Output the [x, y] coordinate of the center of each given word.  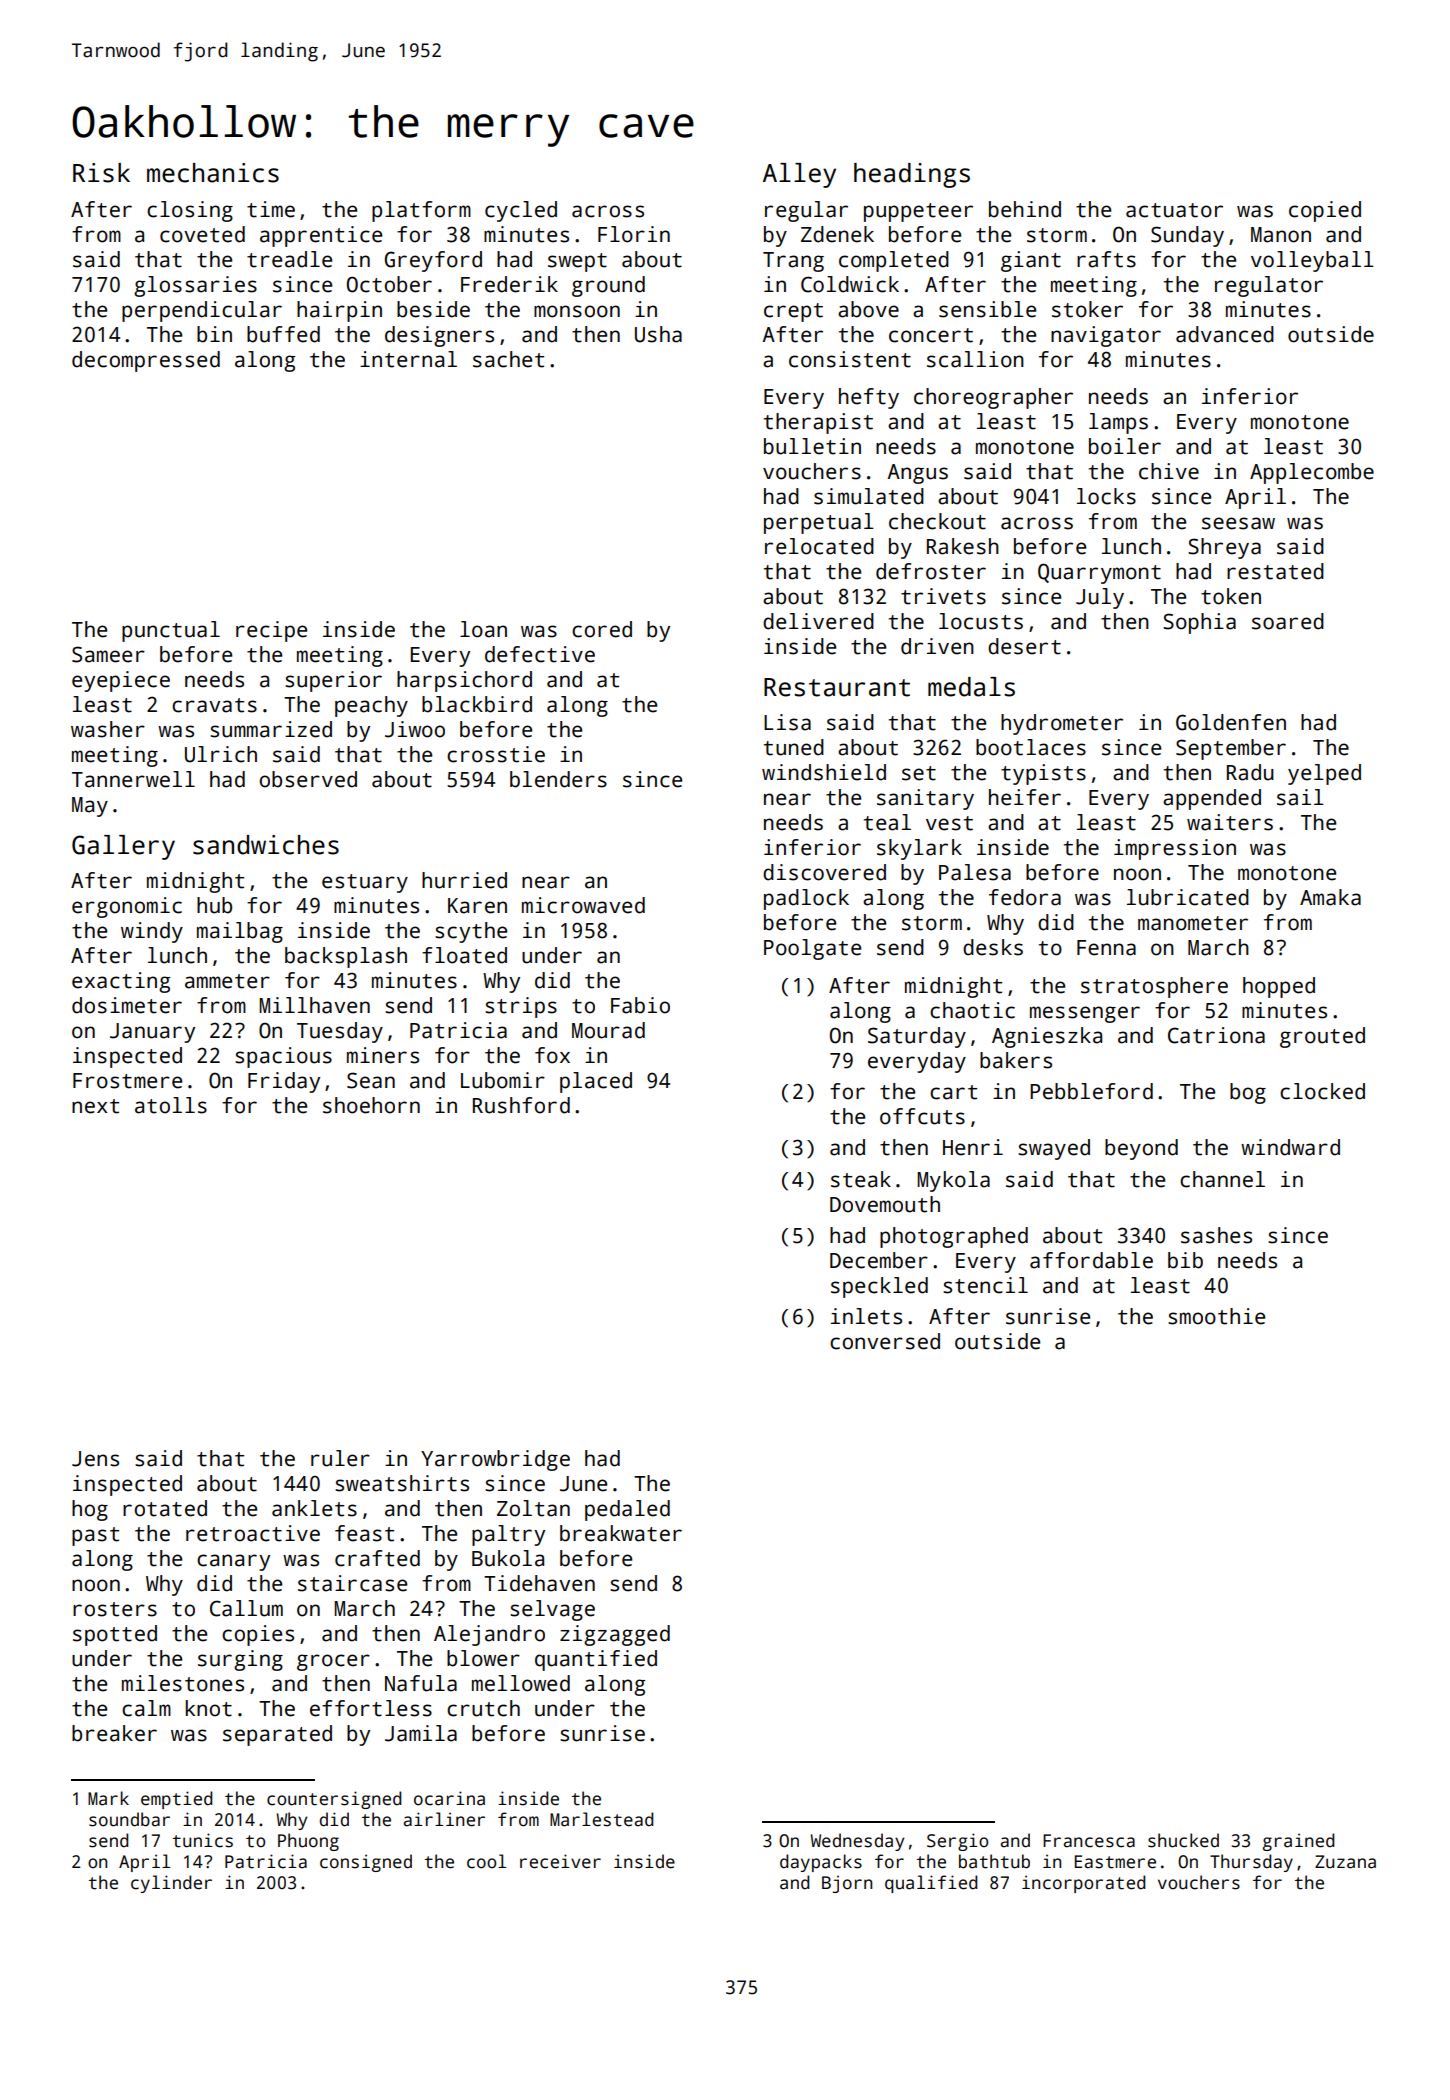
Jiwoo [415, 729]
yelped [1324, 774]
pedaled [627, 1510]
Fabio [640, 1005]
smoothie [1216, 1316]
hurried [464, 880]
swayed [1054, 1149]
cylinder [171, 1884]
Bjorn [847, 1884]
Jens [95, 1459]
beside [433, 309]
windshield [824, 772]
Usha [658, 334]
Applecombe [1312, 473]
